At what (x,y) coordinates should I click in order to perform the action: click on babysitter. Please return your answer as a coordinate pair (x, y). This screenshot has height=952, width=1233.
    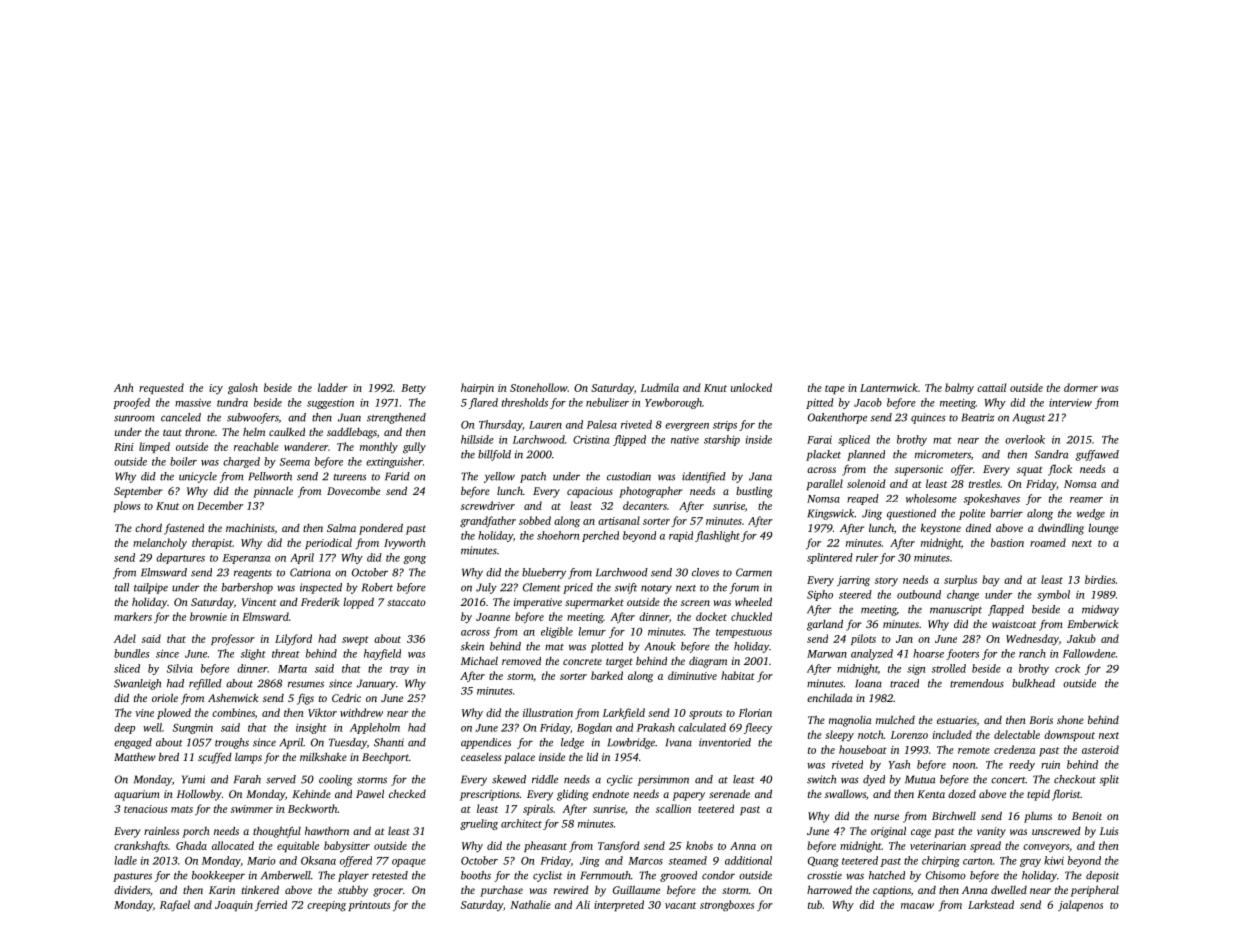
    Looking at the image, I should click on (347, 846).
